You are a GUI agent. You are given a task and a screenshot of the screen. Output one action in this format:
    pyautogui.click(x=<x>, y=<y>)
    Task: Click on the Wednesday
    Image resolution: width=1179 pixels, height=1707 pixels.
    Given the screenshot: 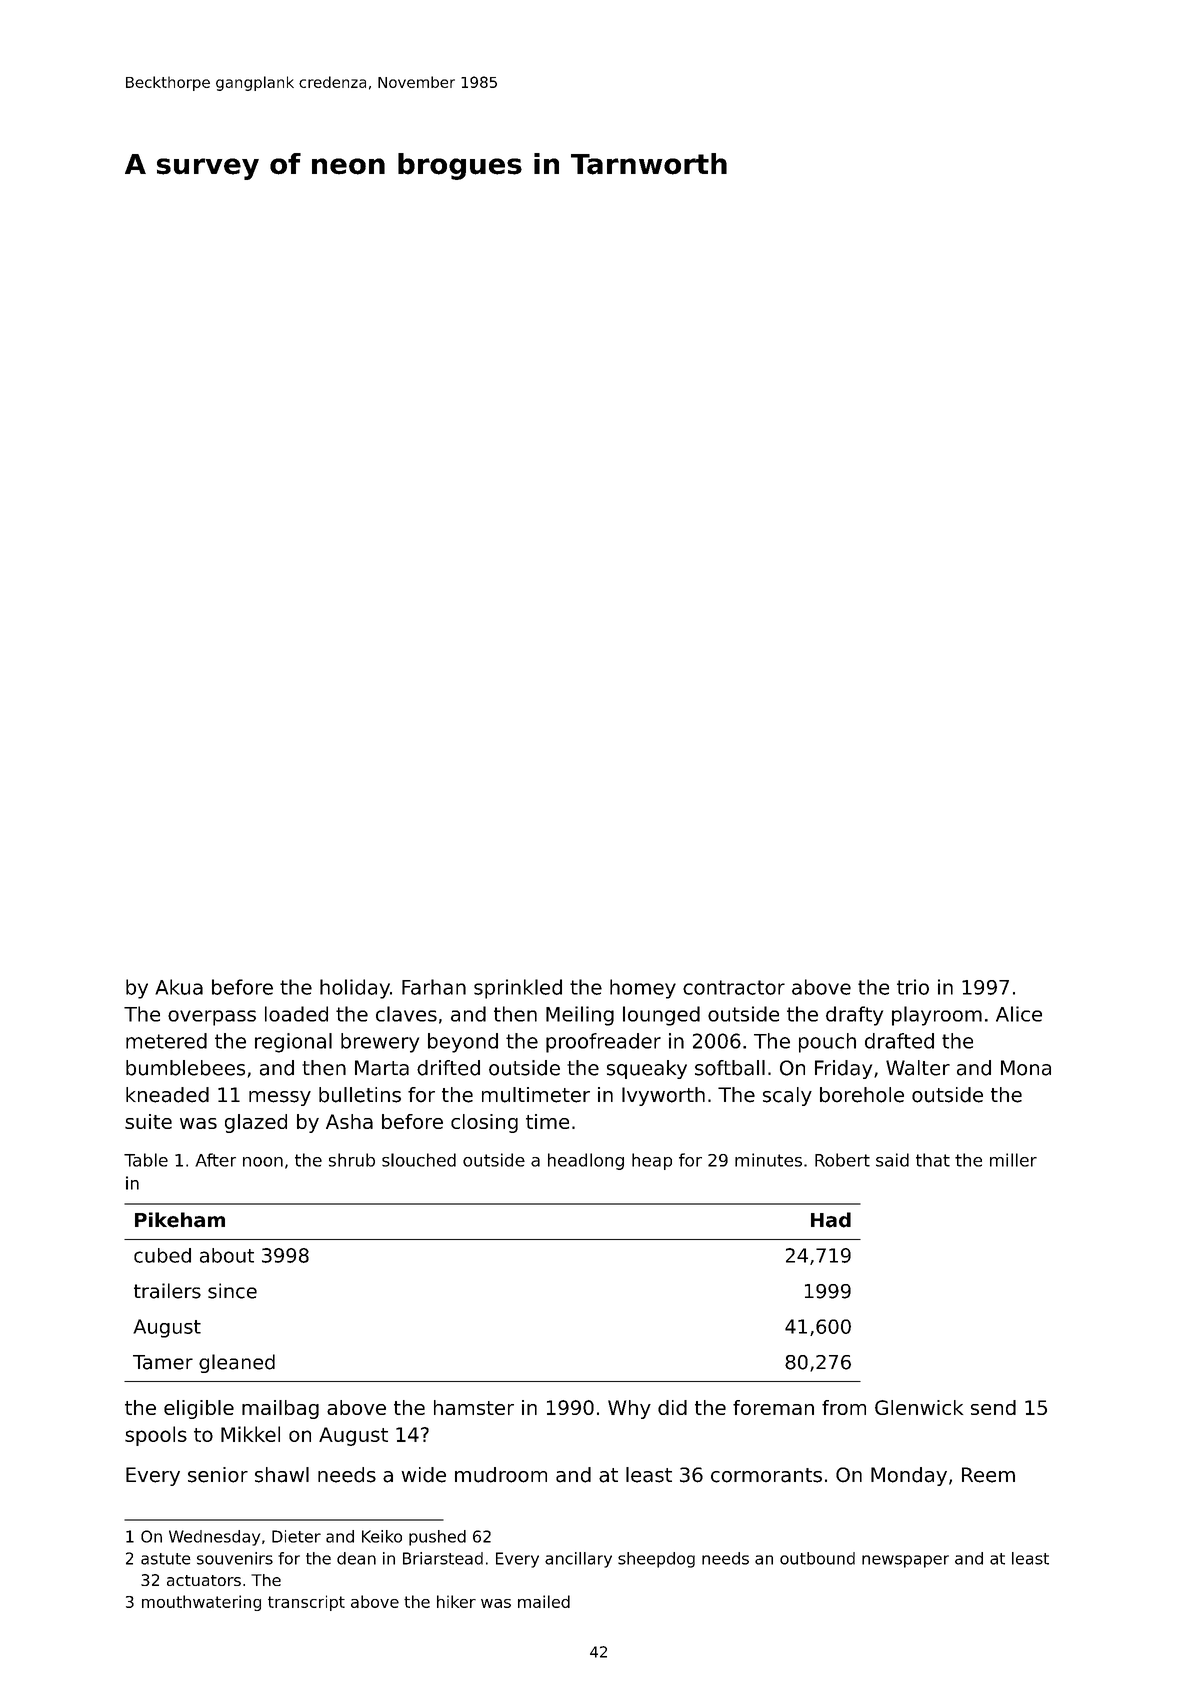 What is the action you would take?
    pyautogui.click(x=214, y=1538)
